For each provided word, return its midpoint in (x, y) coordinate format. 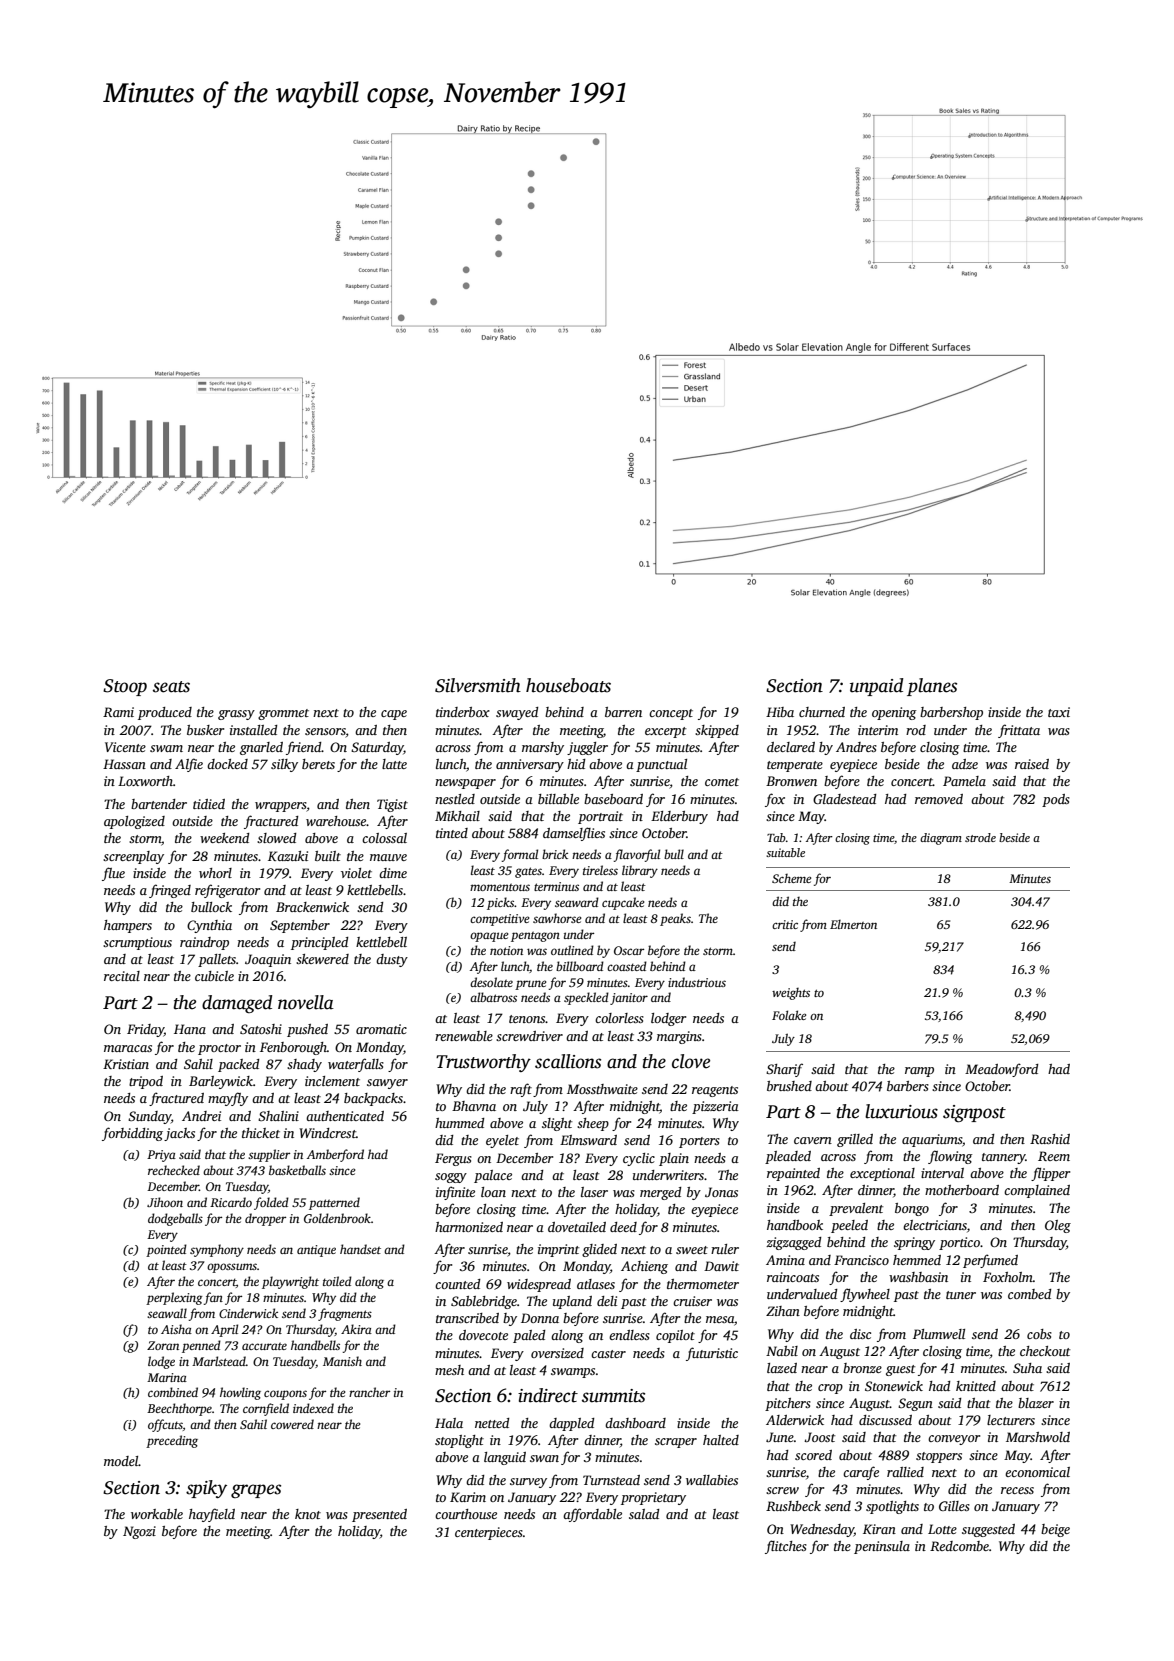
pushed (307, 1030)
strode (980, 837)
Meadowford (1002, 1070)
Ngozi (139, 1532)
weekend (225, 838)
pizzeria (715, 1107)
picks (501, 903)
